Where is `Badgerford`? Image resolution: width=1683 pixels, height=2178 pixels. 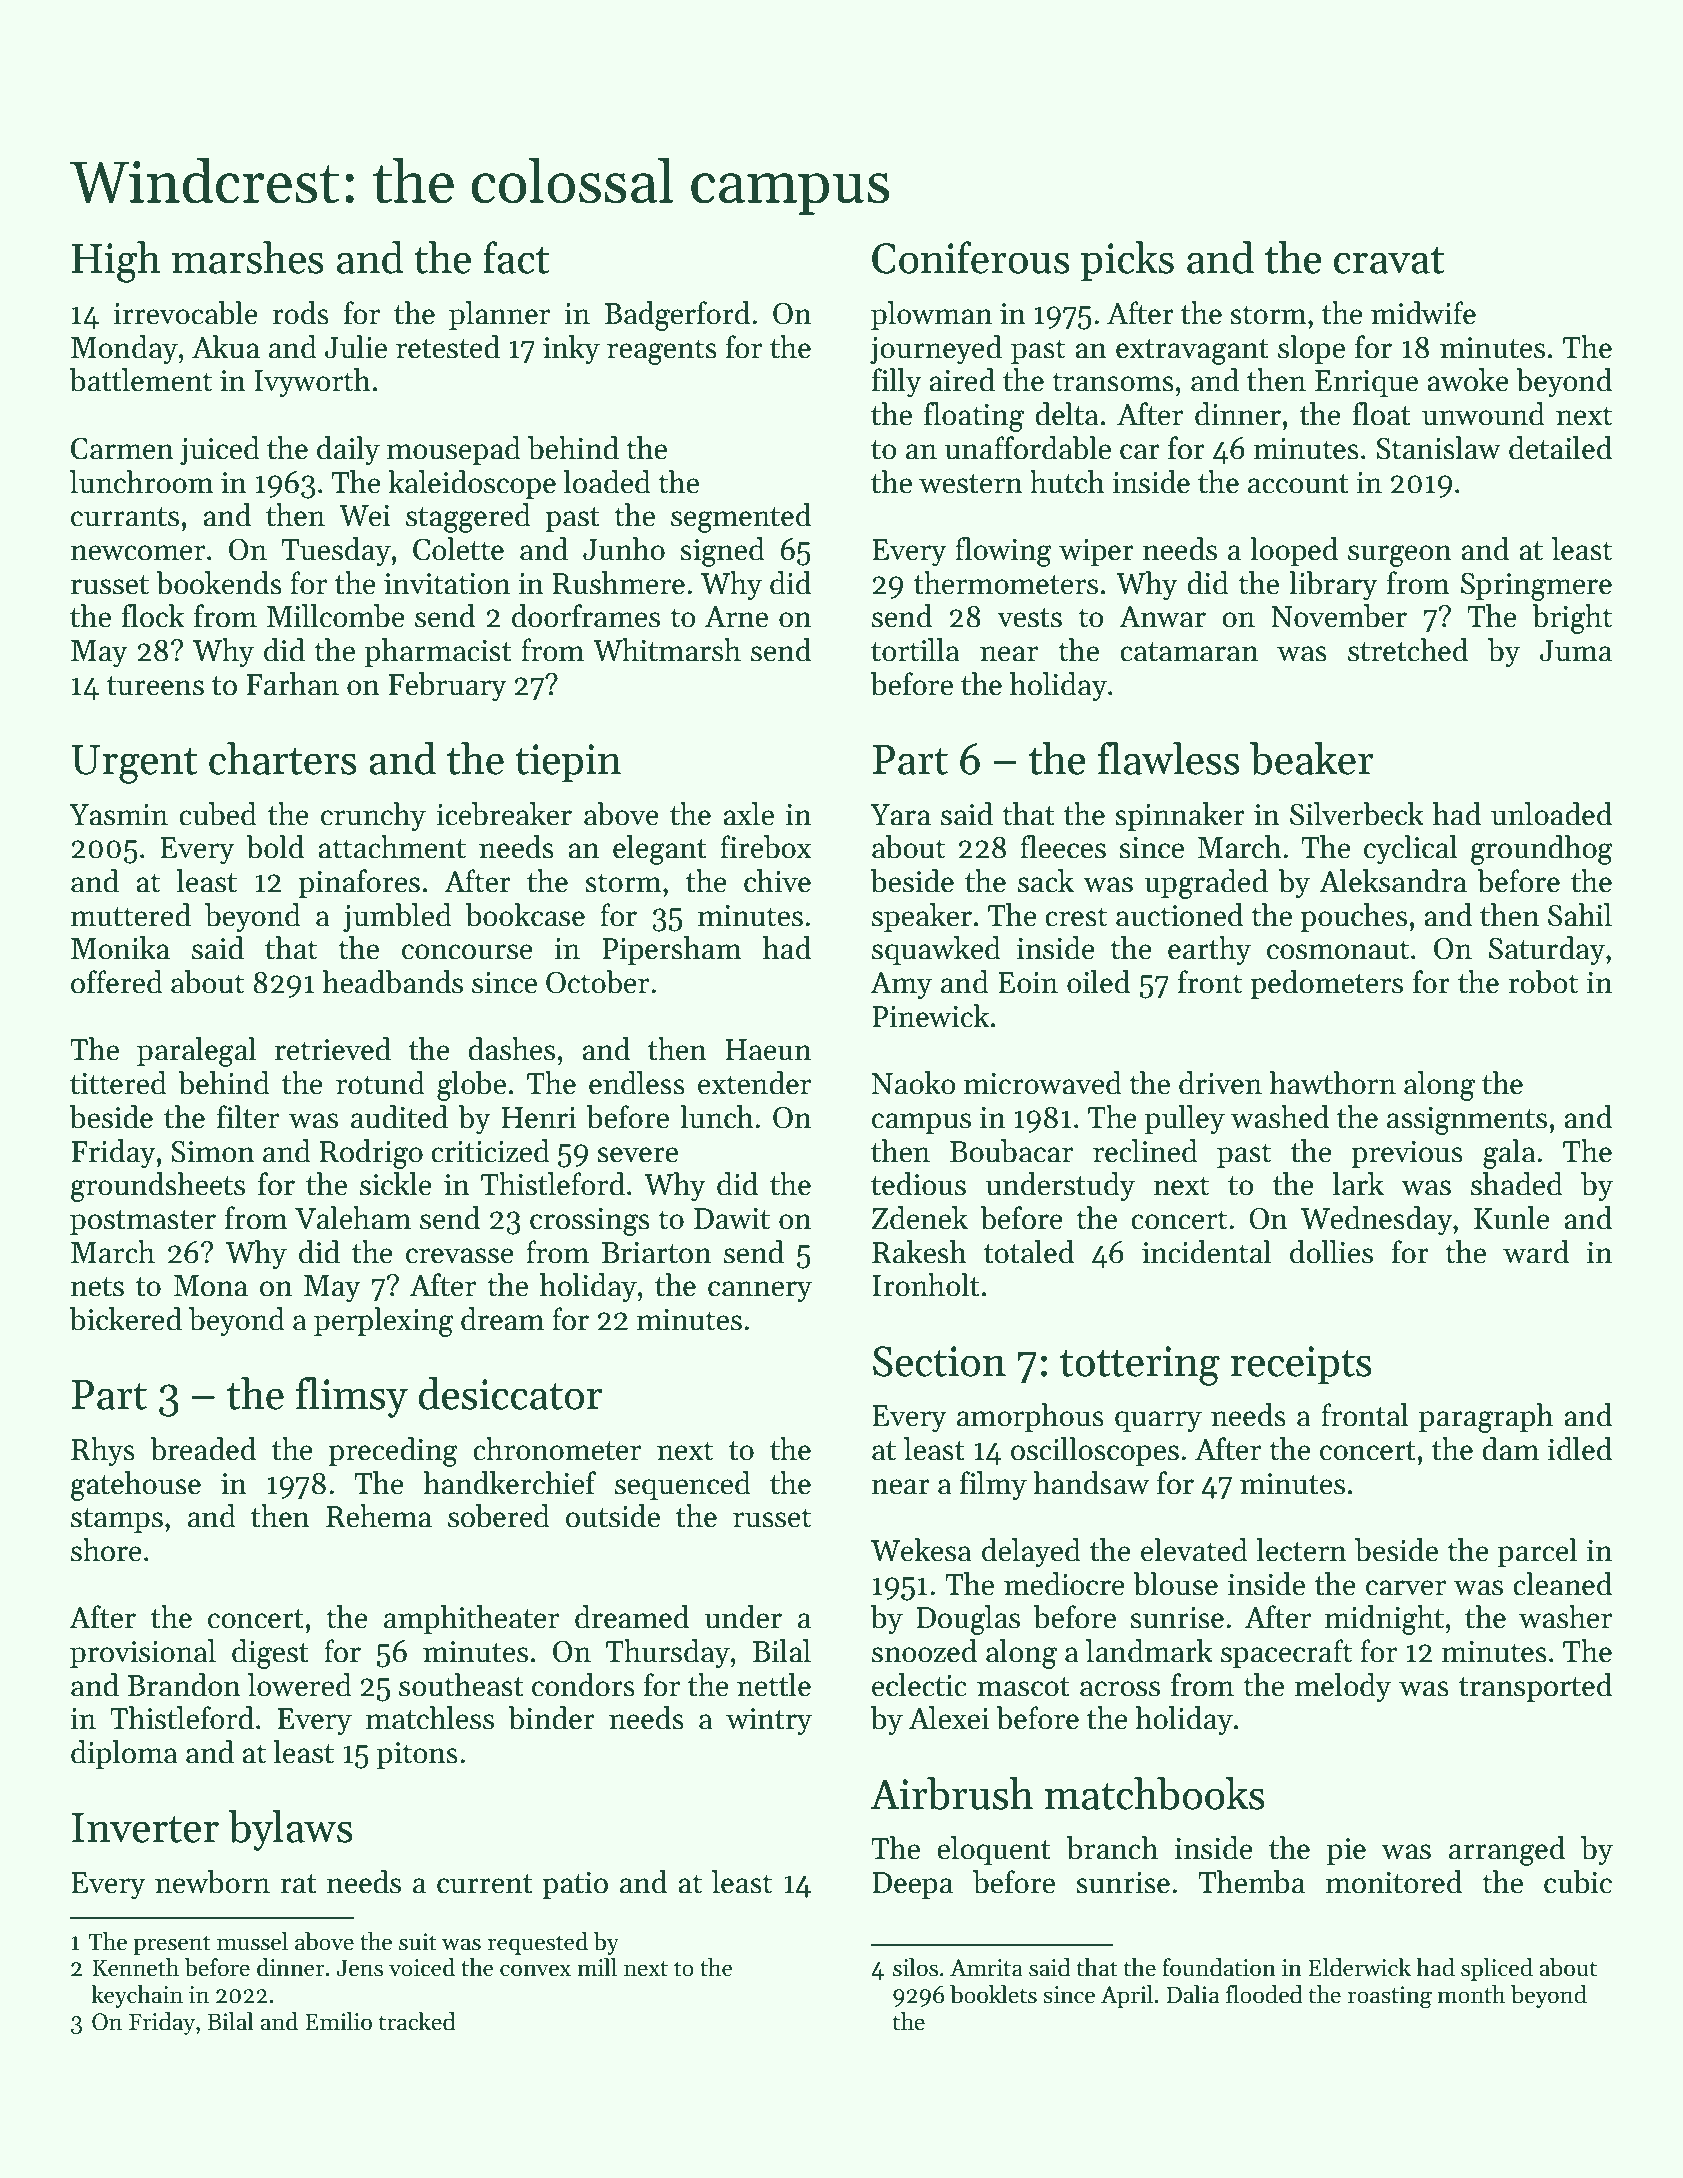
Badgerford is located at coordinates (677, 316).
